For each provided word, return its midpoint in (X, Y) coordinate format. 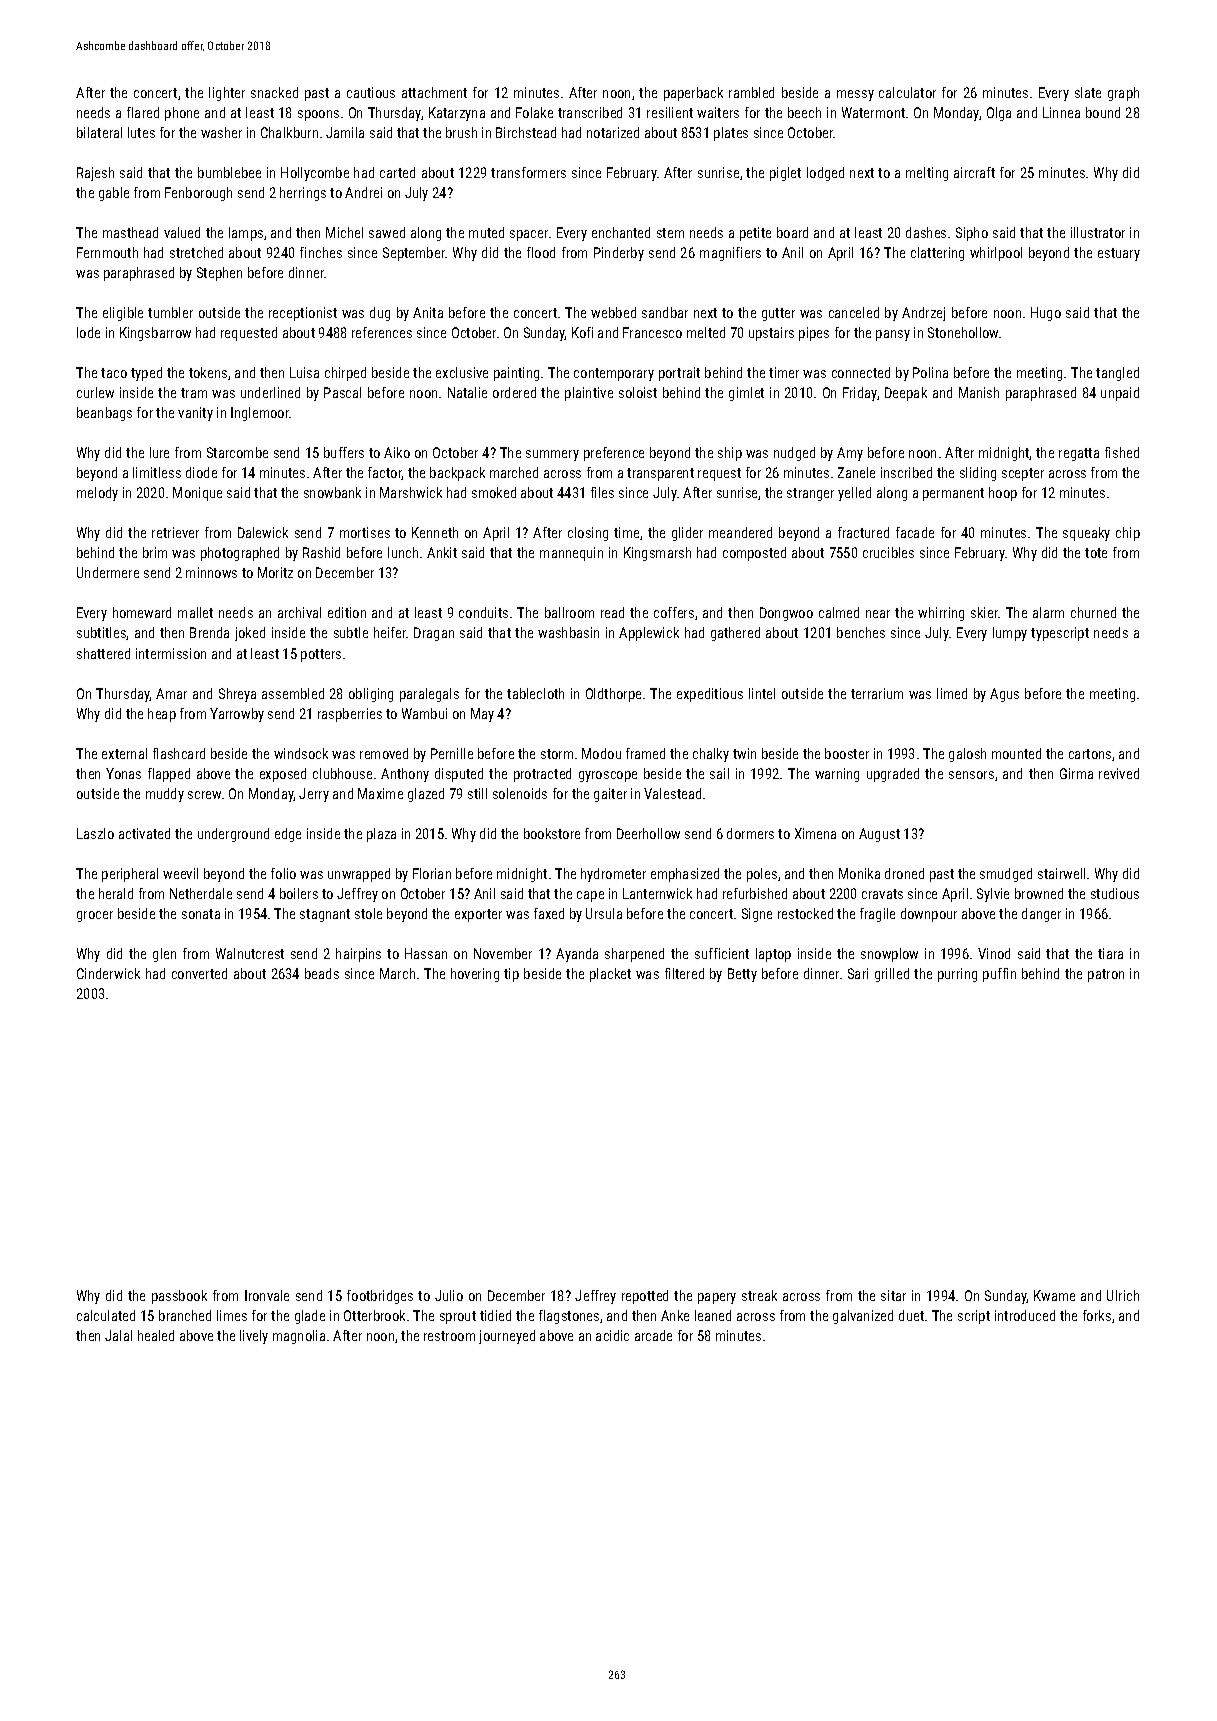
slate (1088, 92)
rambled (751, 92)
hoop (1003, 494)
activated (144, 833)
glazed (426, 795)
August (879, 835)
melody (97, 494)
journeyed (507, 1337)
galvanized (863, 1317)
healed (156, 1335)
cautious (371, 92)
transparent (660, 474)
